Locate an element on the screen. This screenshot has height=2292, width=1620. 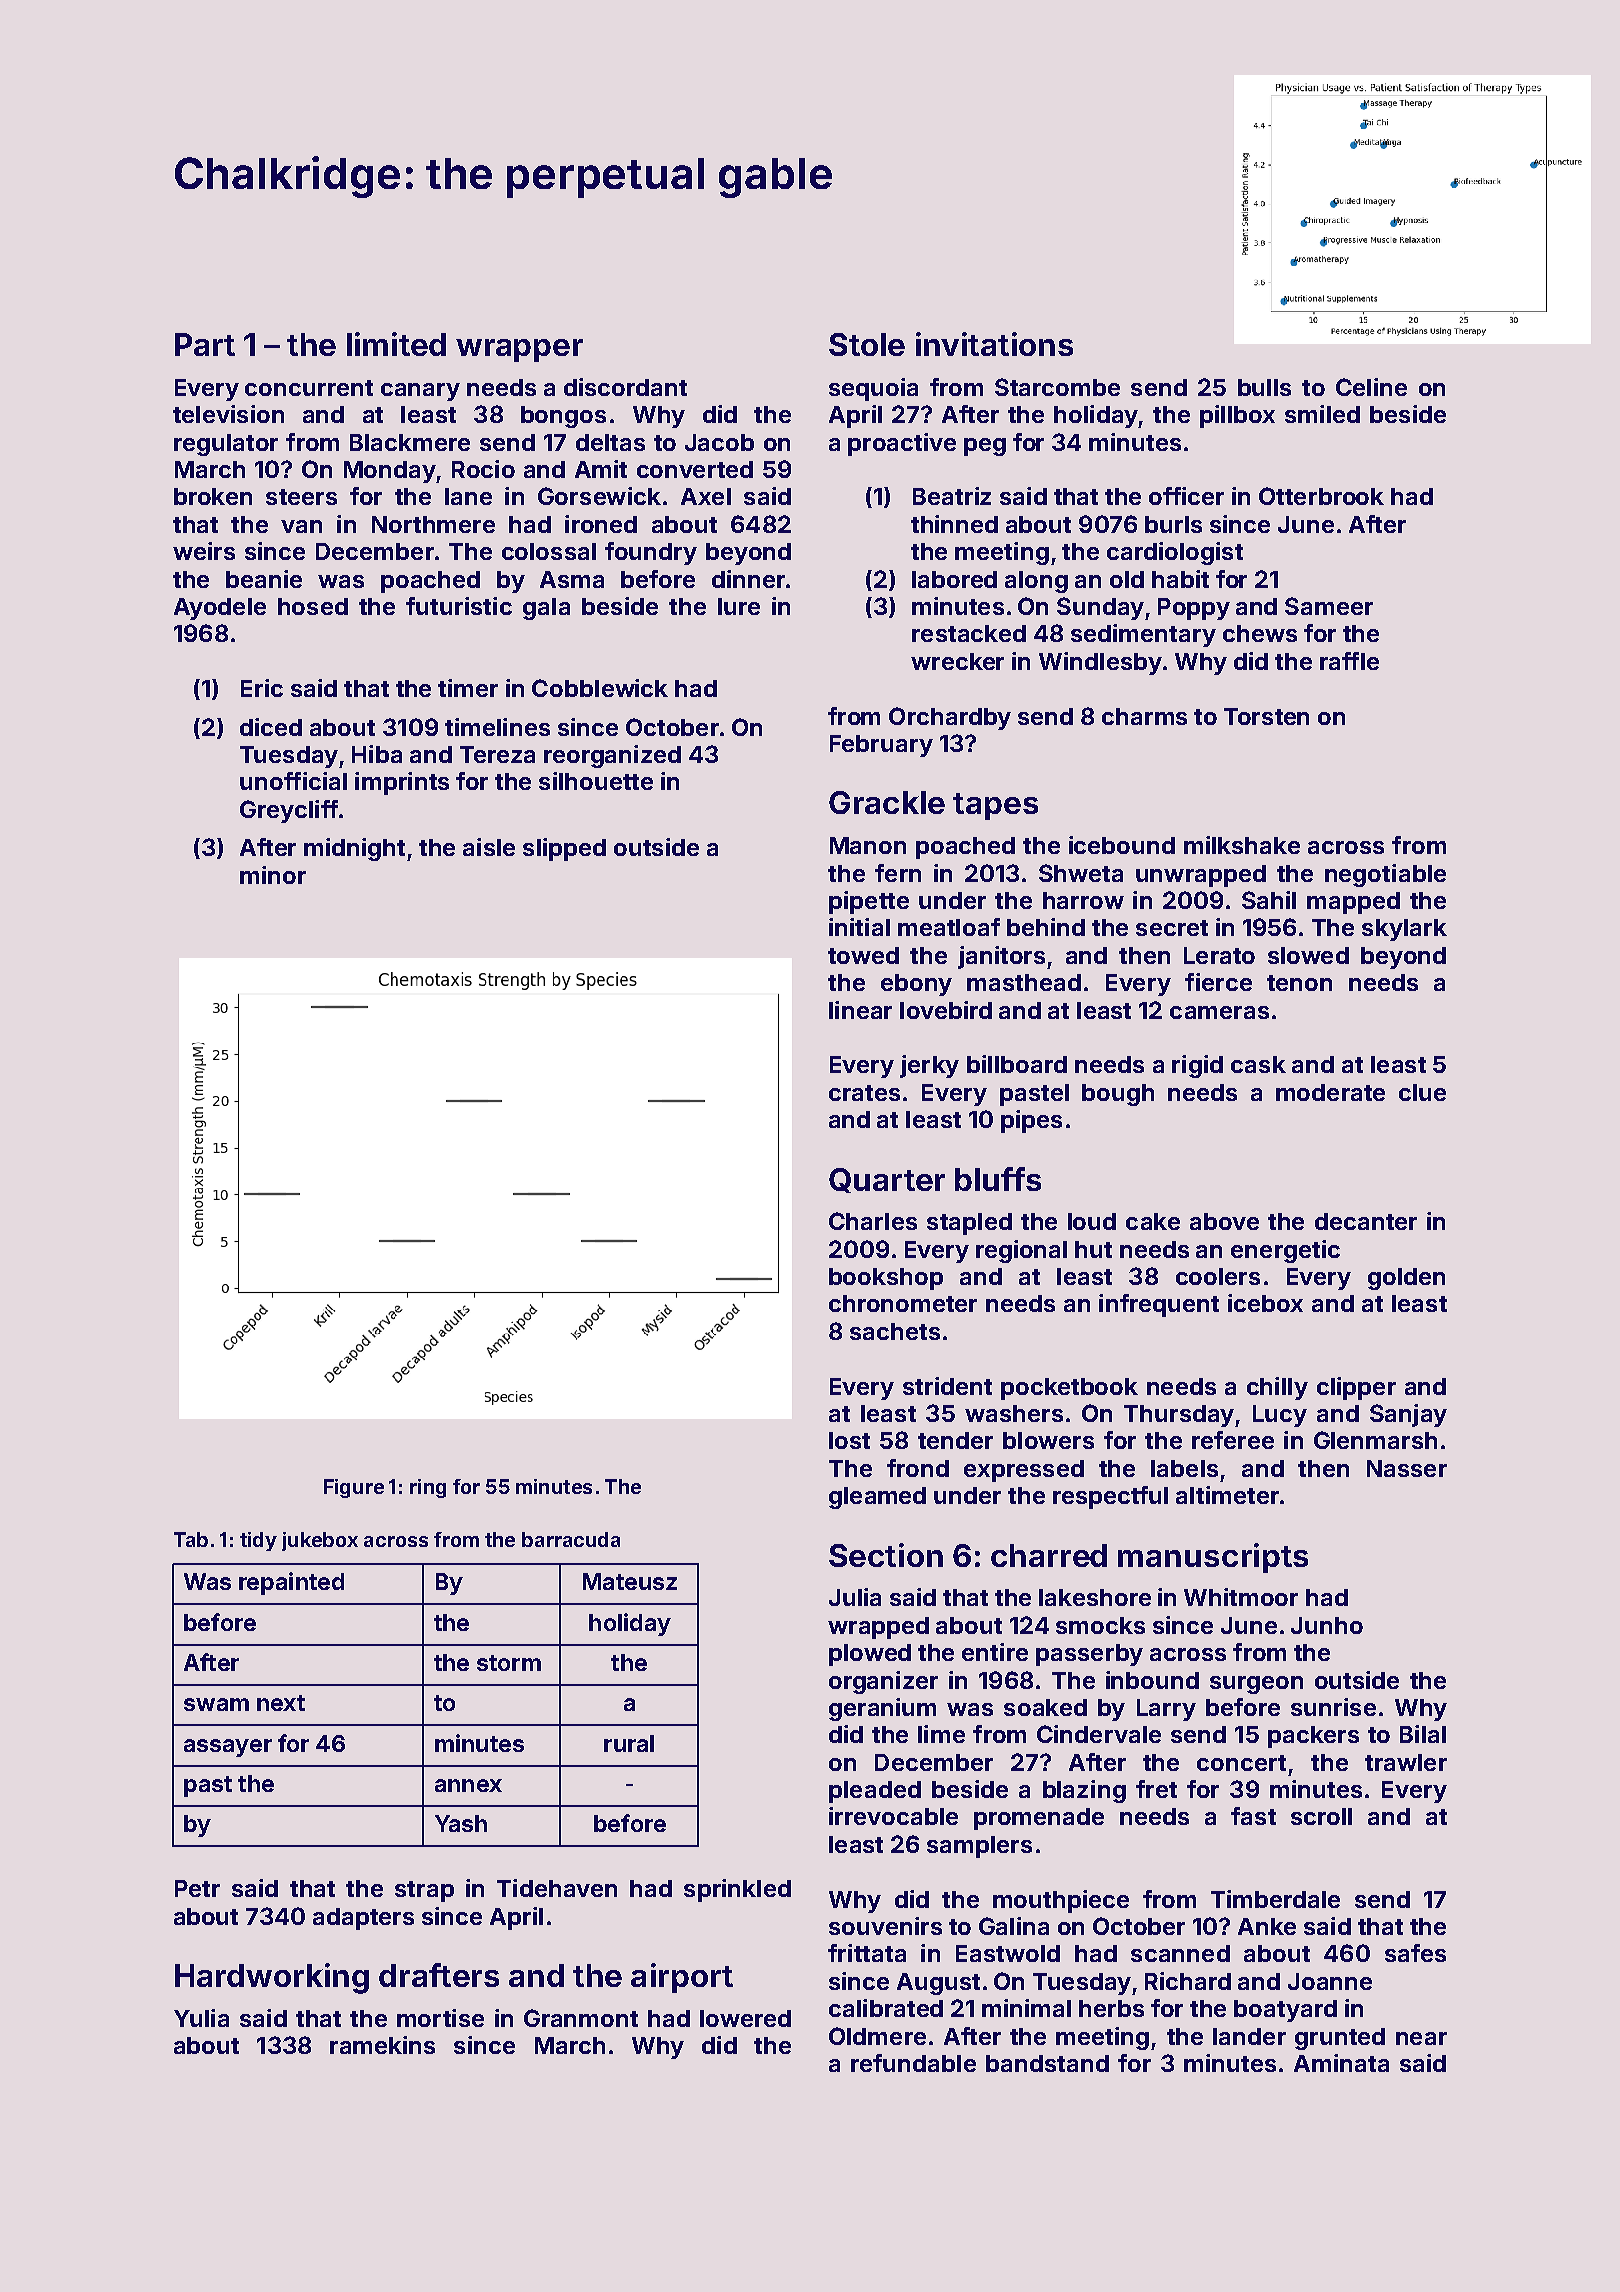
television is located at coordinates (228, 414).
